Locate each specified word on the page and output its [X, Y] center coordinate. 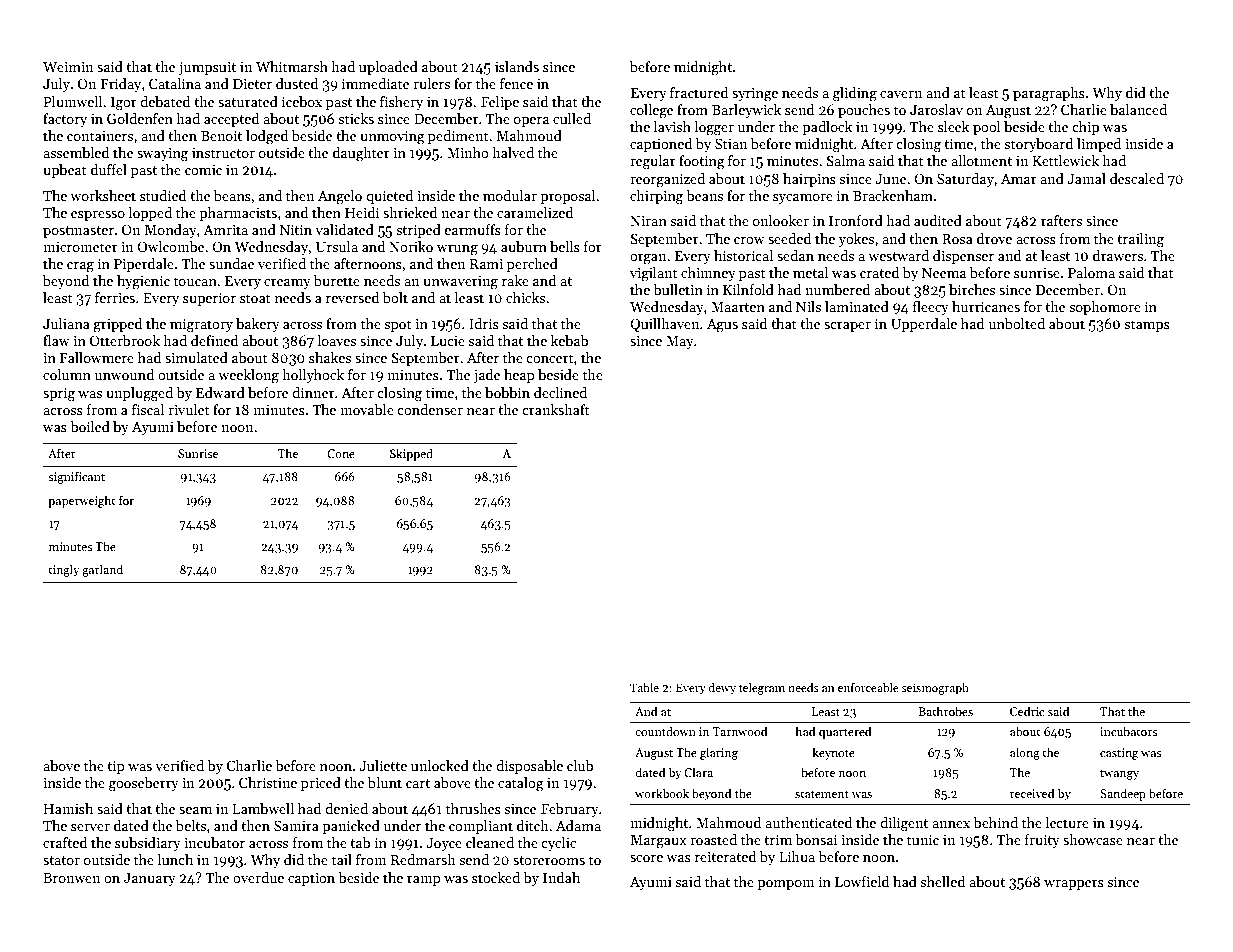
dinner [313, 392]
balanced [1138, 109]
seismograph [935, 689]
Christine [268, 782]
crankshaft [556, 409]
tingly [64, 570]
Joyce [444, 844]
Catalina [175, 83]
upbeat [65, 171]
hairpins [809, 180]
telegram [762, 689]
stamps [1147, 326]
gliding [855, 94]
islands [517, 66]
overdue [258, 877]
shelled [943, 881]
